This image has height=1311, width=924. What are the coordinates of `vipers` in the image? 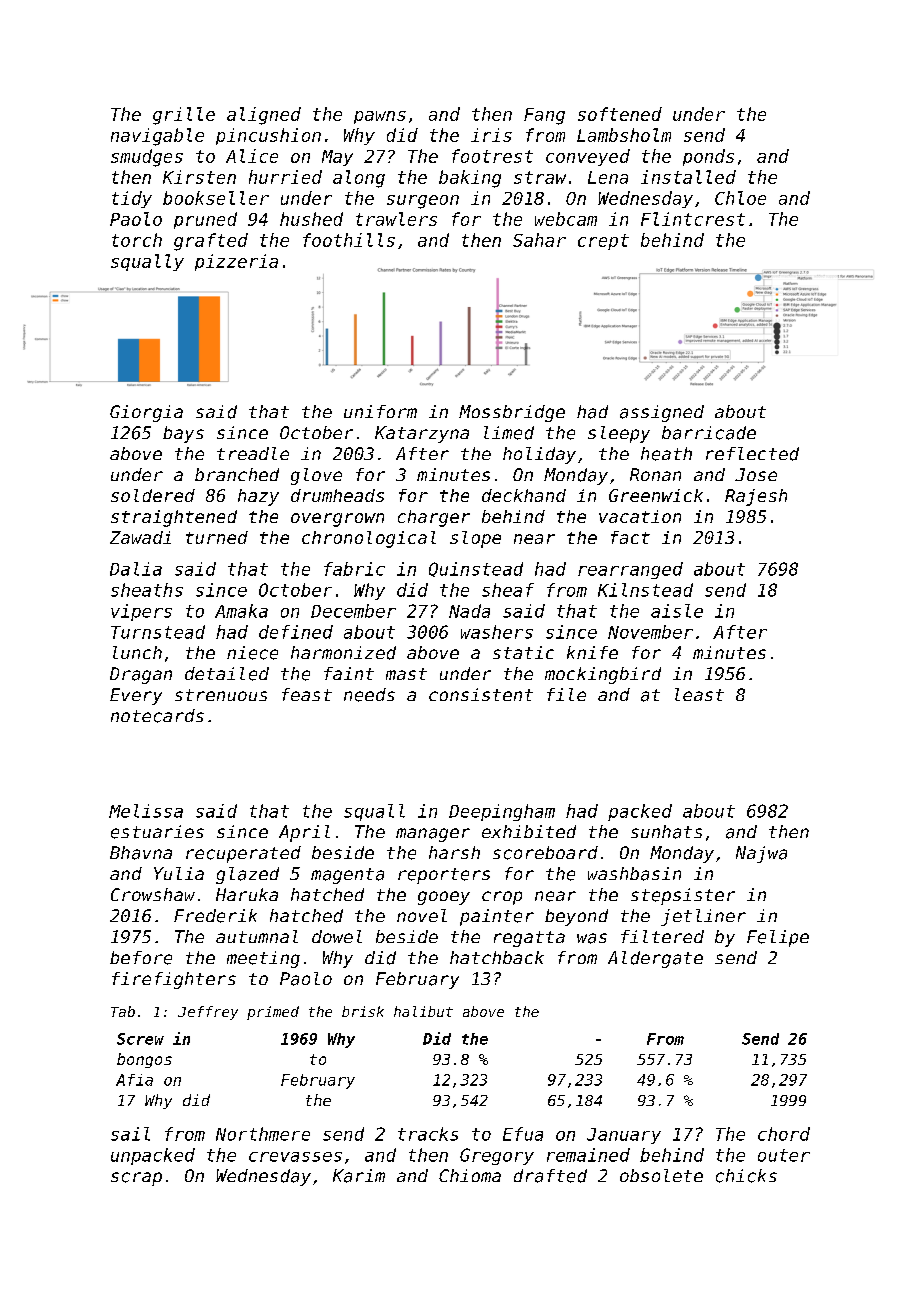 It's located at (141, 612).
